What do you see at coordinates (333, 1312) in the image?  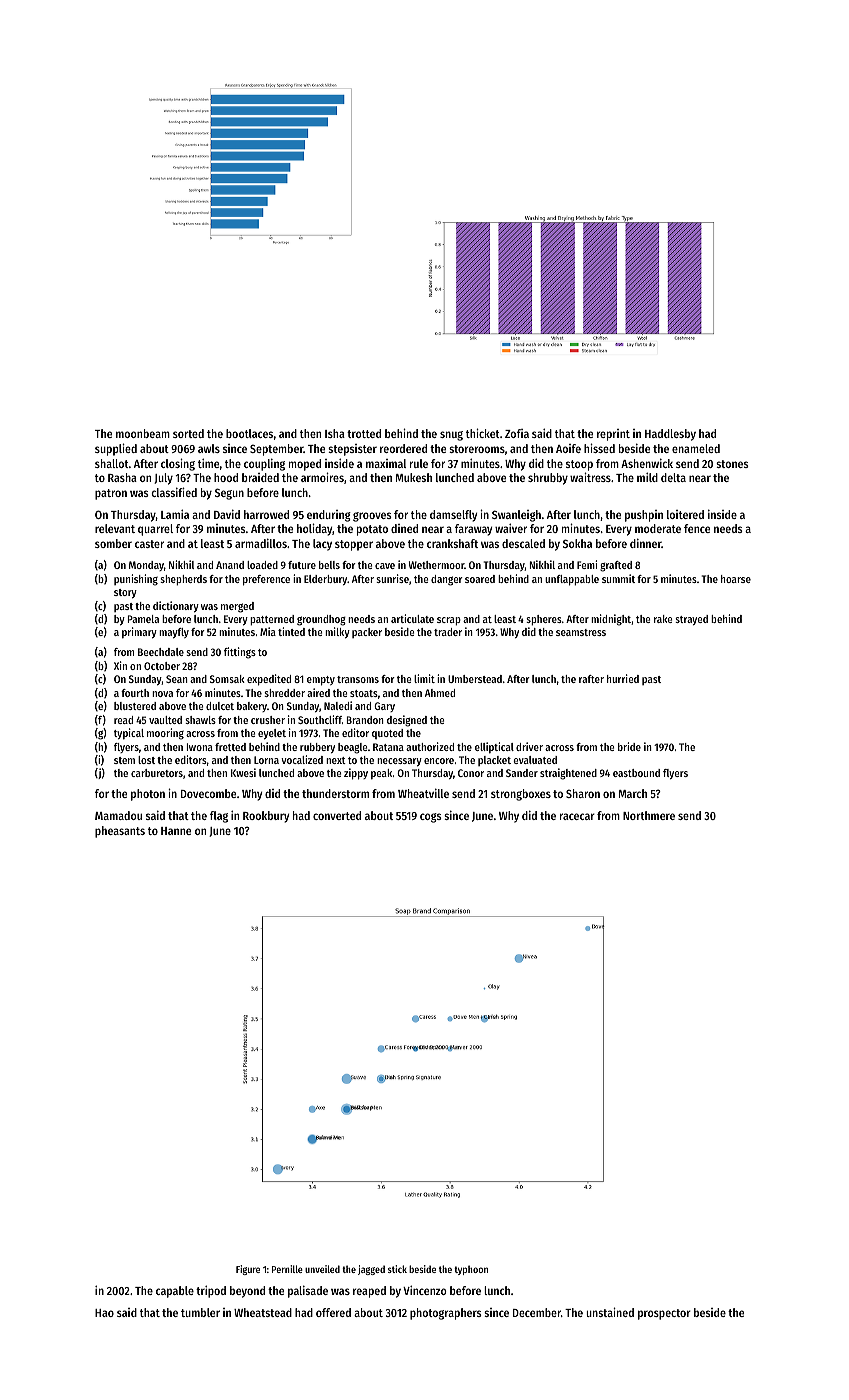 I see `offered` at bounding box center [333, 1312].
